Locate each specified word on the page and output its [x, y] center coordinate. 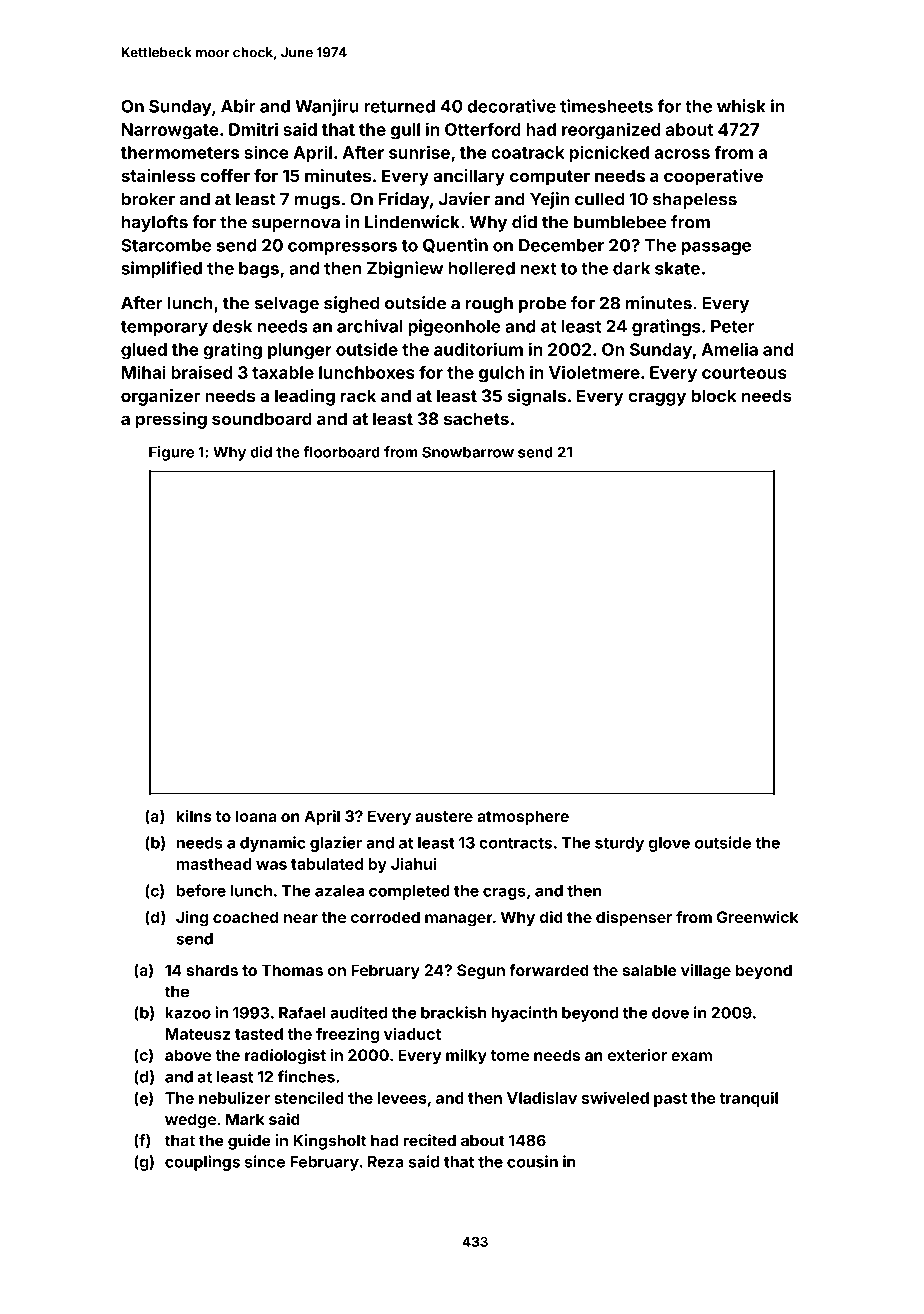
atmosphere [523, 817]
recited [429, 1140]
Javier [464, 199]
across [682, 154]
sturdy [619, 844]
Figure [171, 453]
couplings [202, 1163]
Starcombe [166, 245]
